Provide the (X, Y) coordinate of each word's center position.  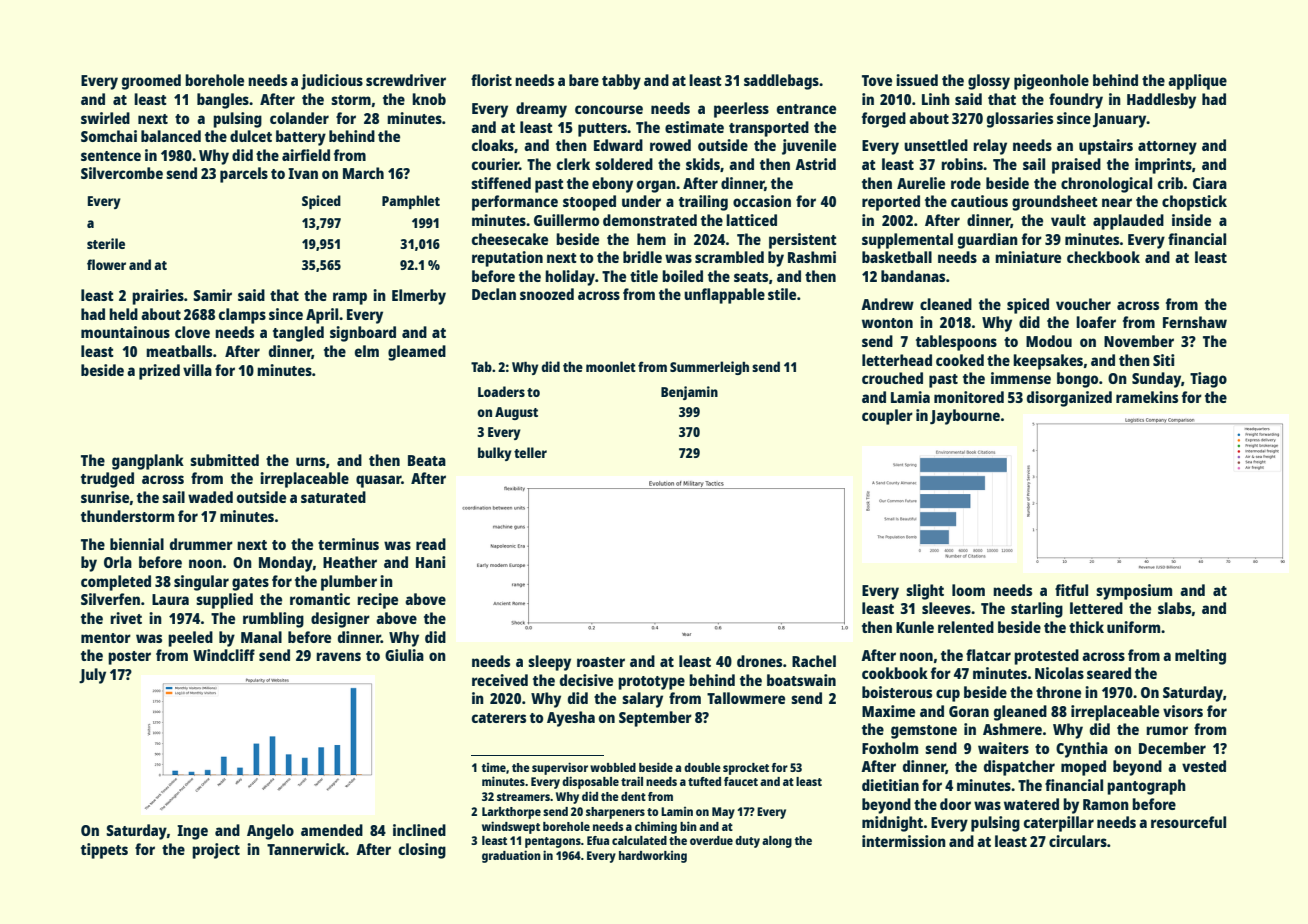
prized (159, 372)
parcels (244, 175)
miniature (1028, 257)
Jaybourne (965, 417)
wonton (887, 323)
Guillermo (566, 220)
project (216, 851)
